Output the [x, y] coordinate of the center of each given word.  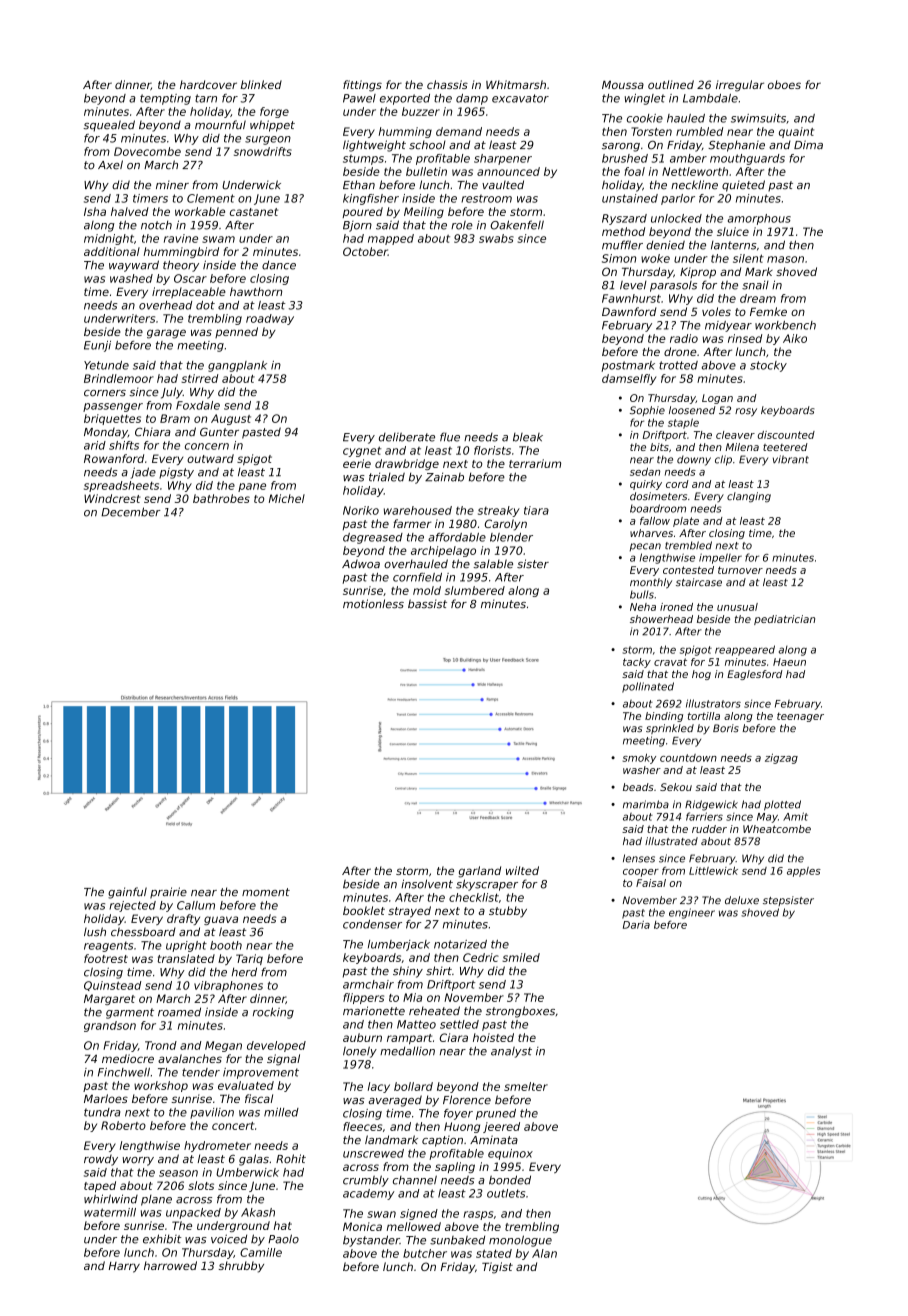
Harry [124, 1267]
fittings [362, 86]
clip [723, 460]
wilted [522, 870]
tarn [206, 98]
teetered [785, 447]
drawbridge [407, 464]
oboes [784, 84]
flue [450, 437]
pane [252, 487]
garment [130, 1013]
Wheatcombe [777, 829]
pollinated [648, 687]
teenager [800, 717]
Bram [175, 418]
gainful [127, 893]
